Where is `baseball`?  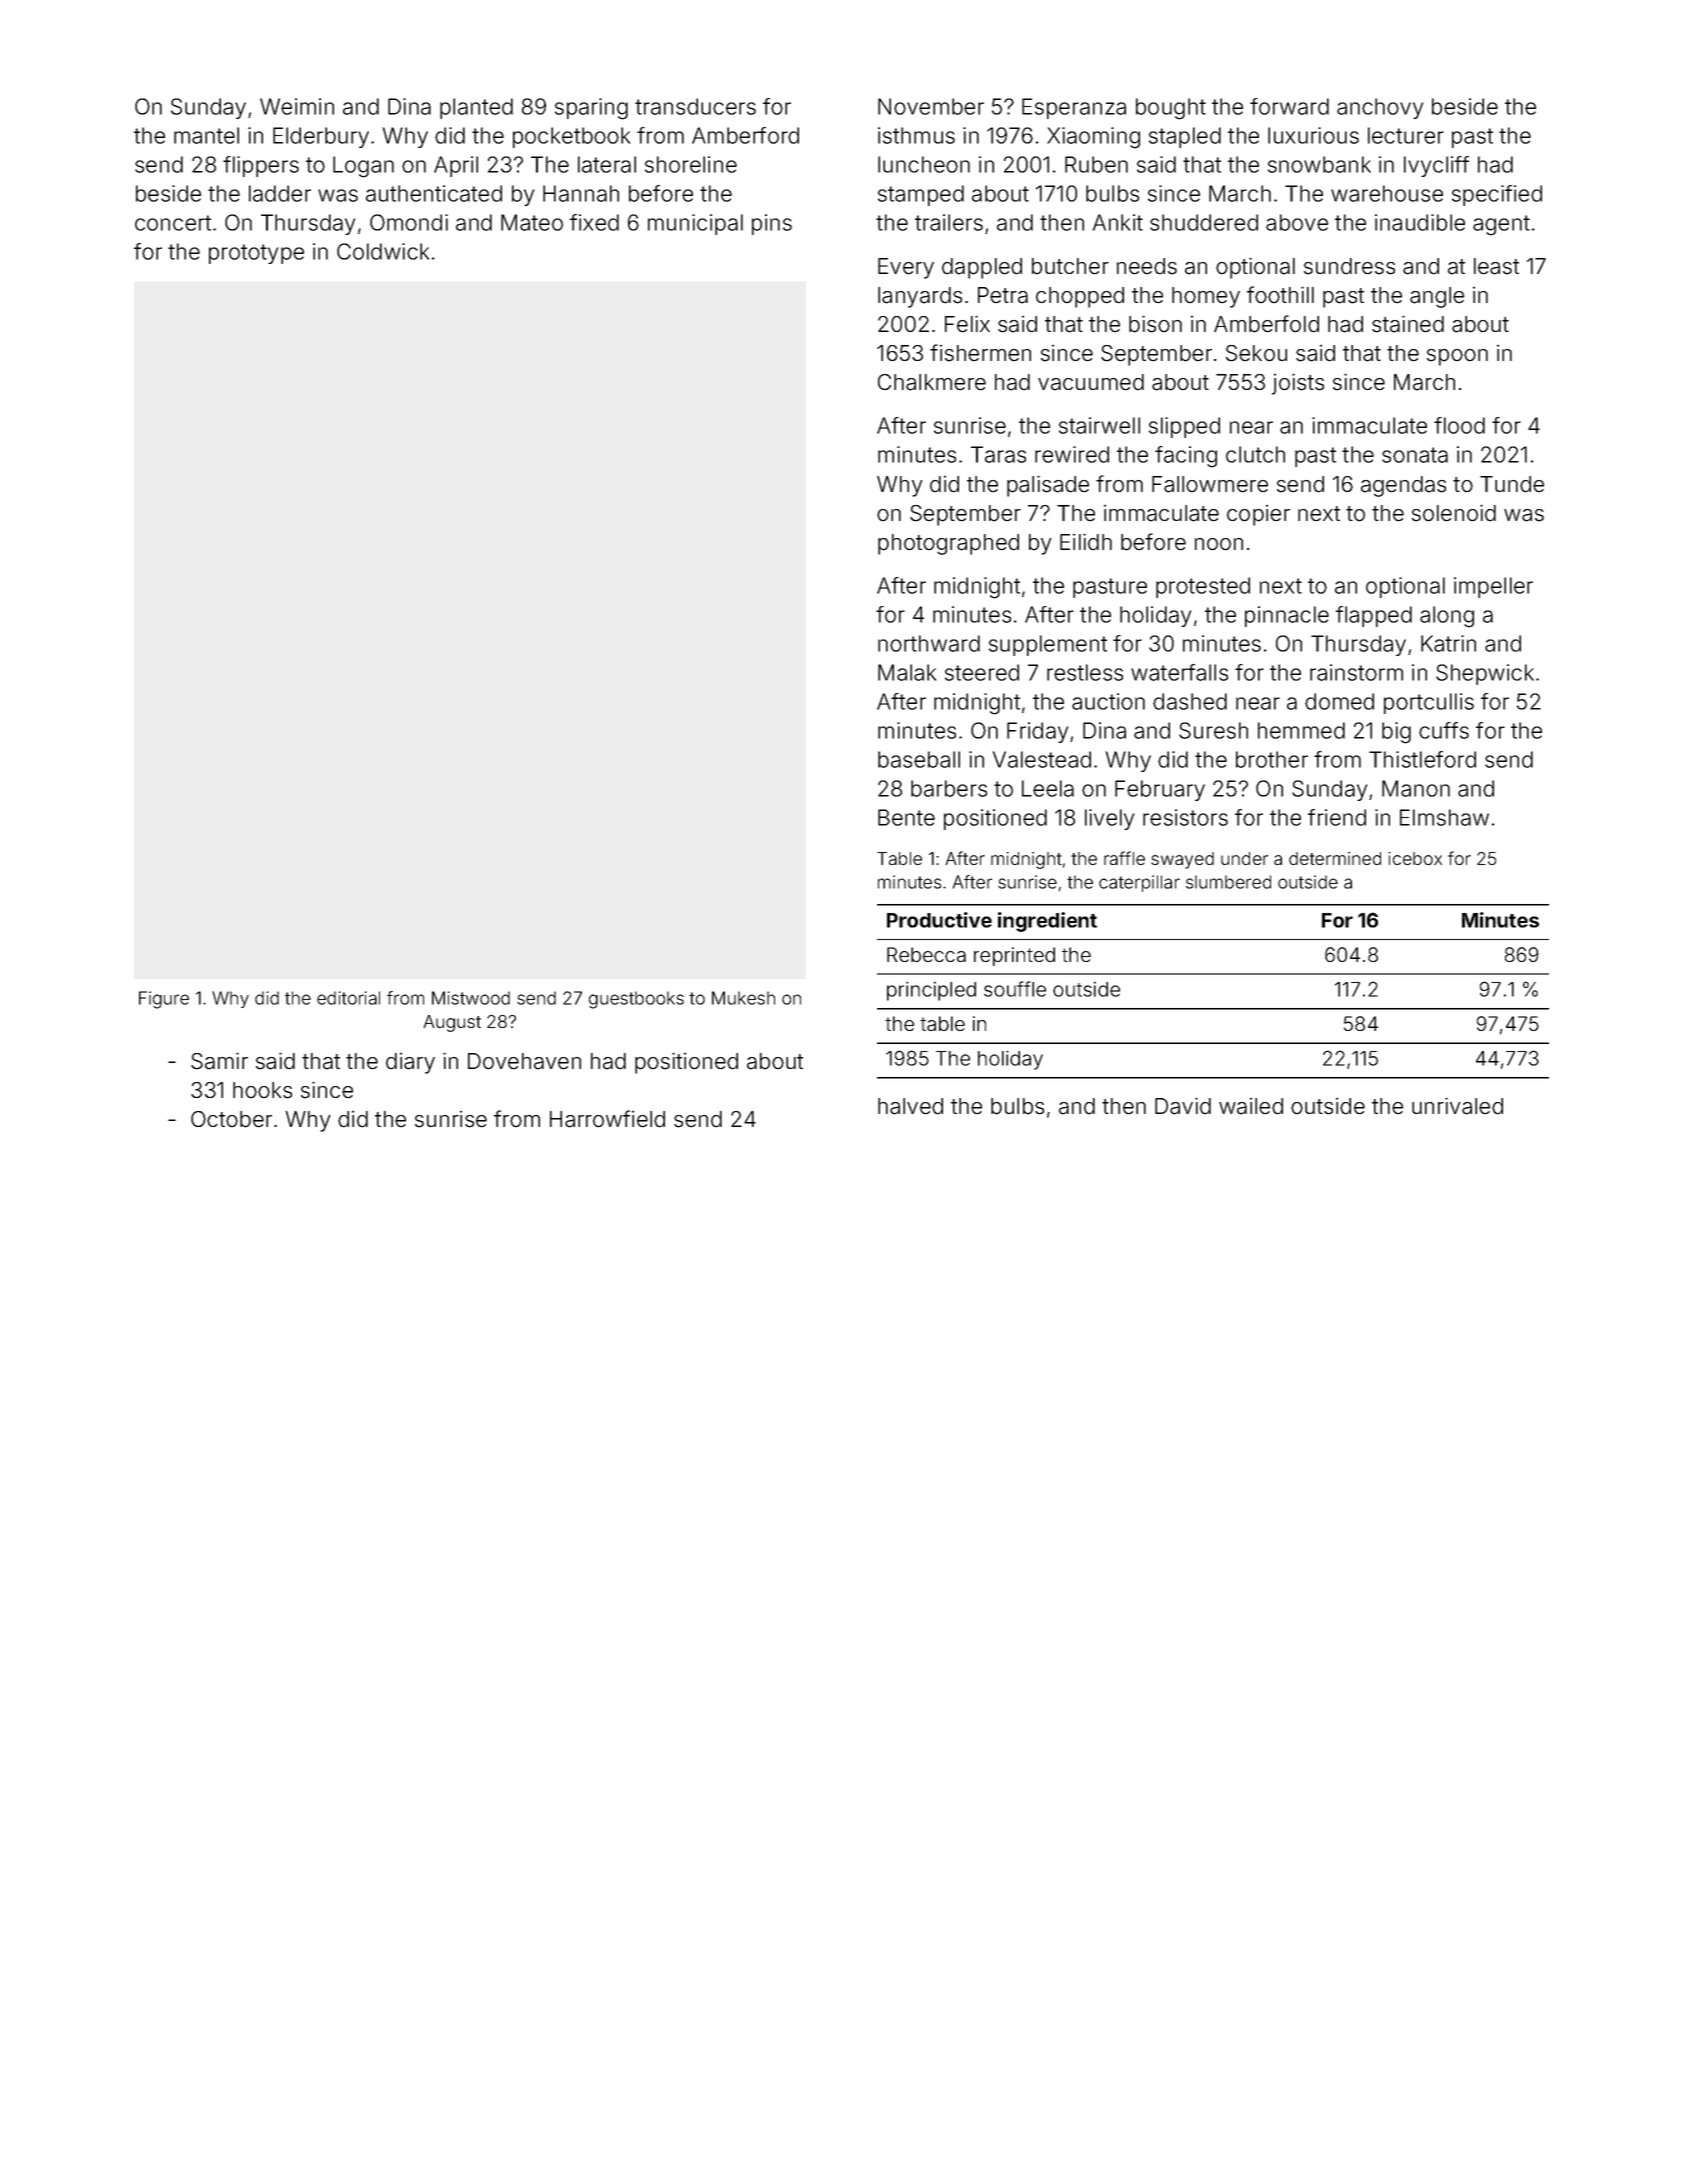
baseball is located at coordinates (919, 759).
